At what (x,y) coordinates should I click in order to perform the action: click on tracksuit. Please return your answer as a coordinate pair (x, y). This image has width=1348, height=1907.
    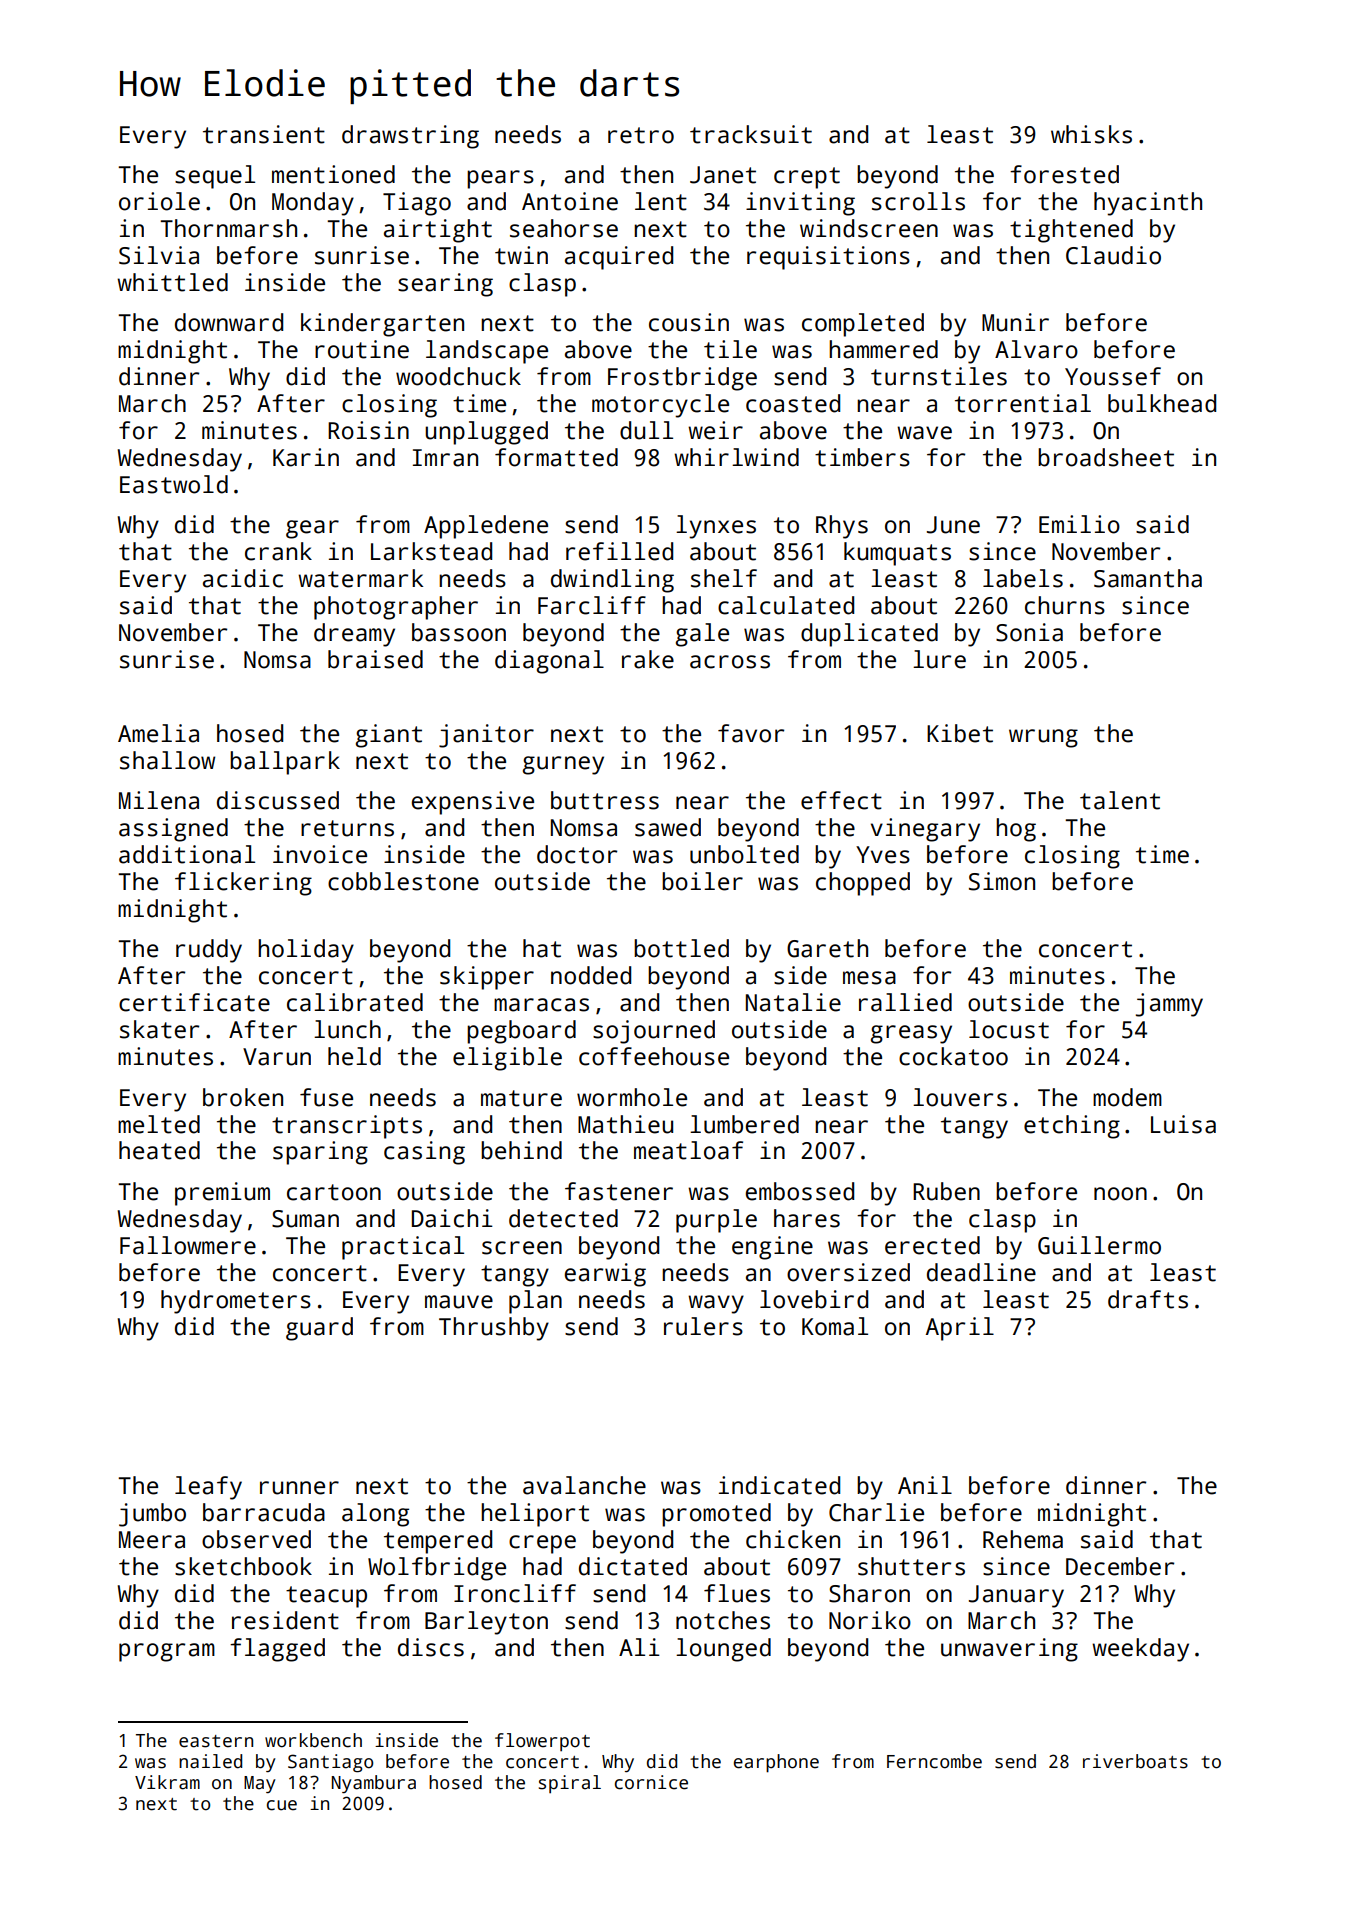
    Looking at the image, I should click on (751, 134).
